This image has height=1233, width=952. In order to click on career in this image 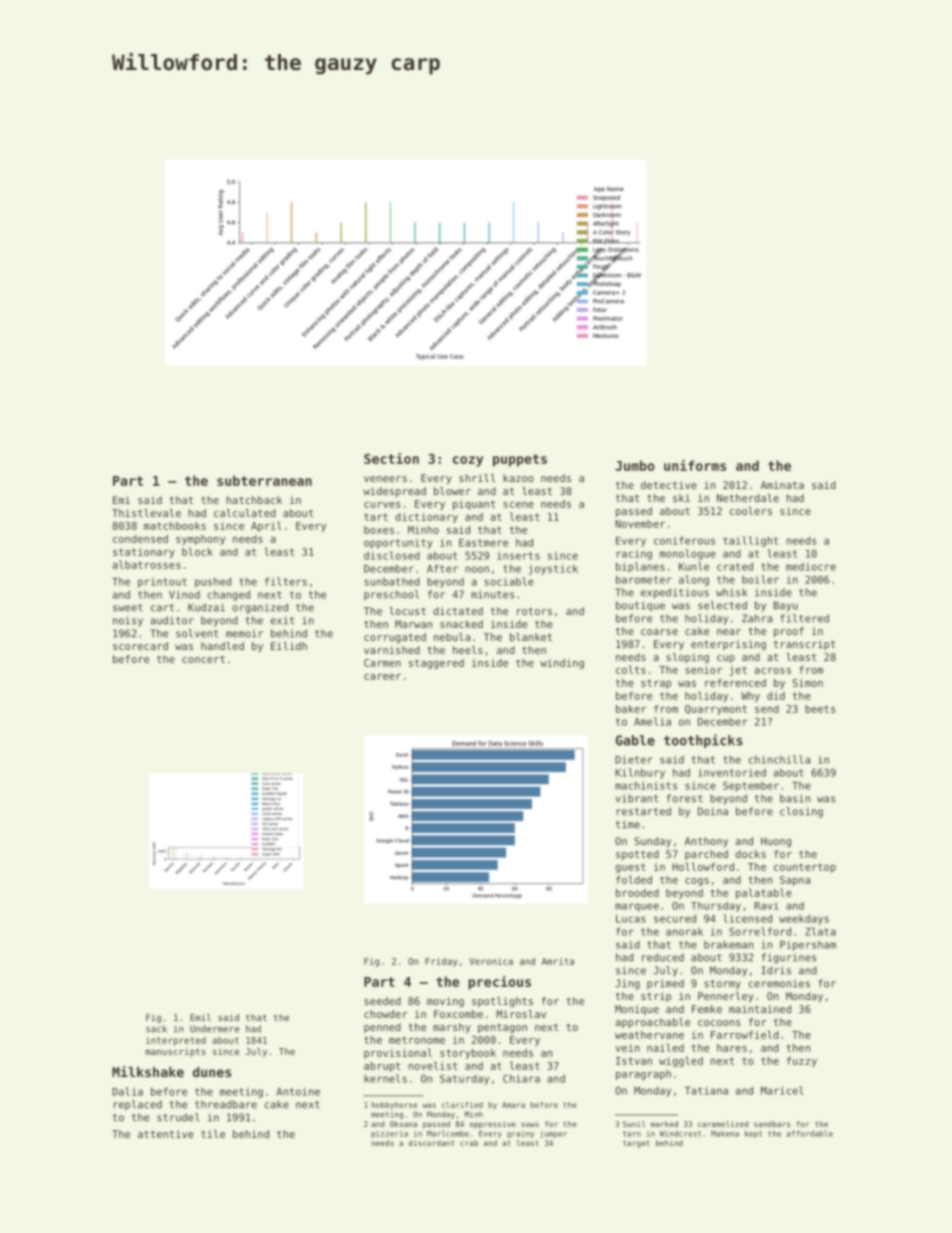, I will do `click(382, 677)`.
